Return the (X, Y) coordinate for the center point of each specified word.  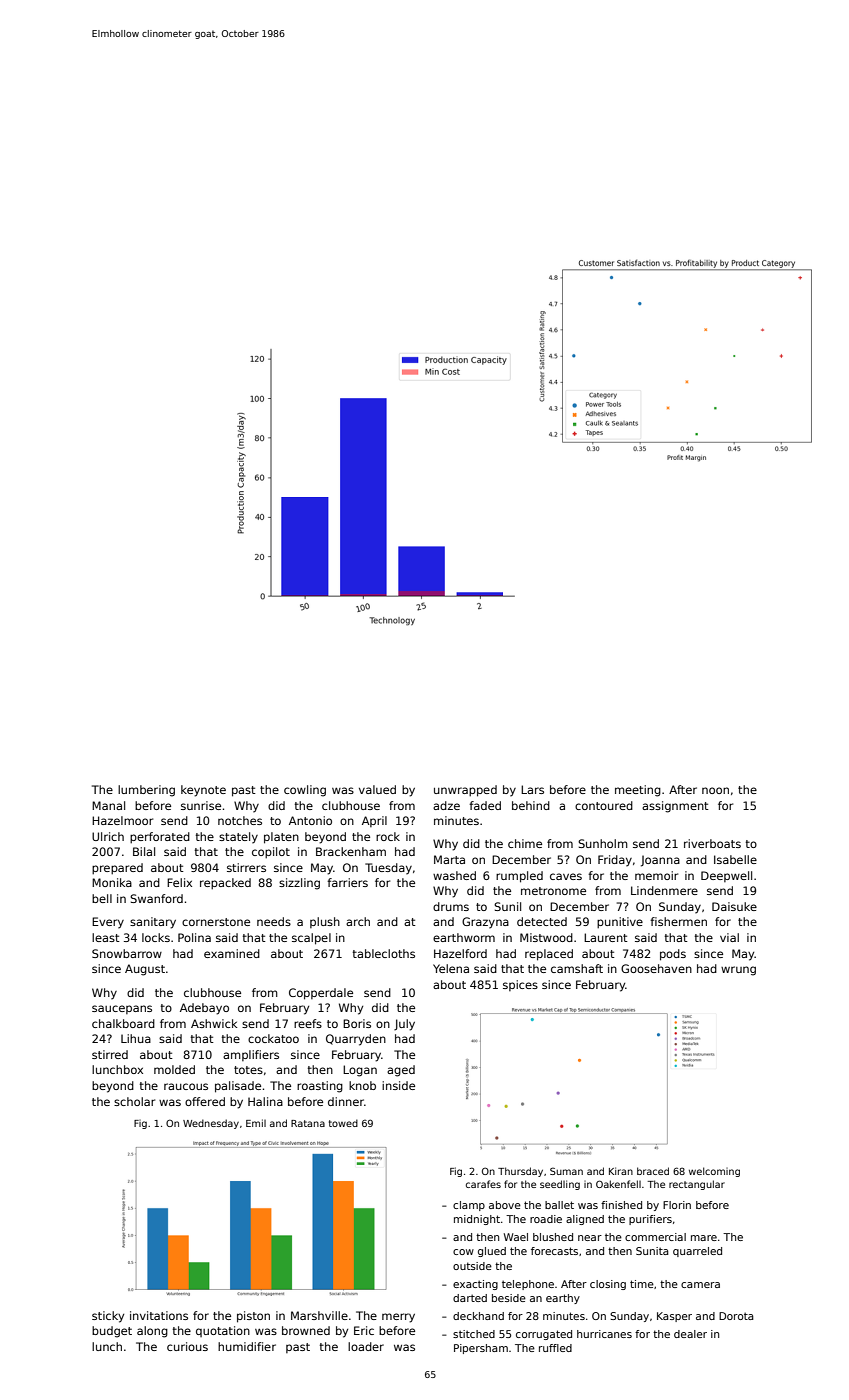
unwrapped (465, 791)
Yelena (451, 968)
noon (715, 790)
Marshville (319, 1315)
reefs (308, 1023)
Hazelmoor (122, 820)
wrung (738, 971)
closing (608, 1285)
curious (187, 1346)
